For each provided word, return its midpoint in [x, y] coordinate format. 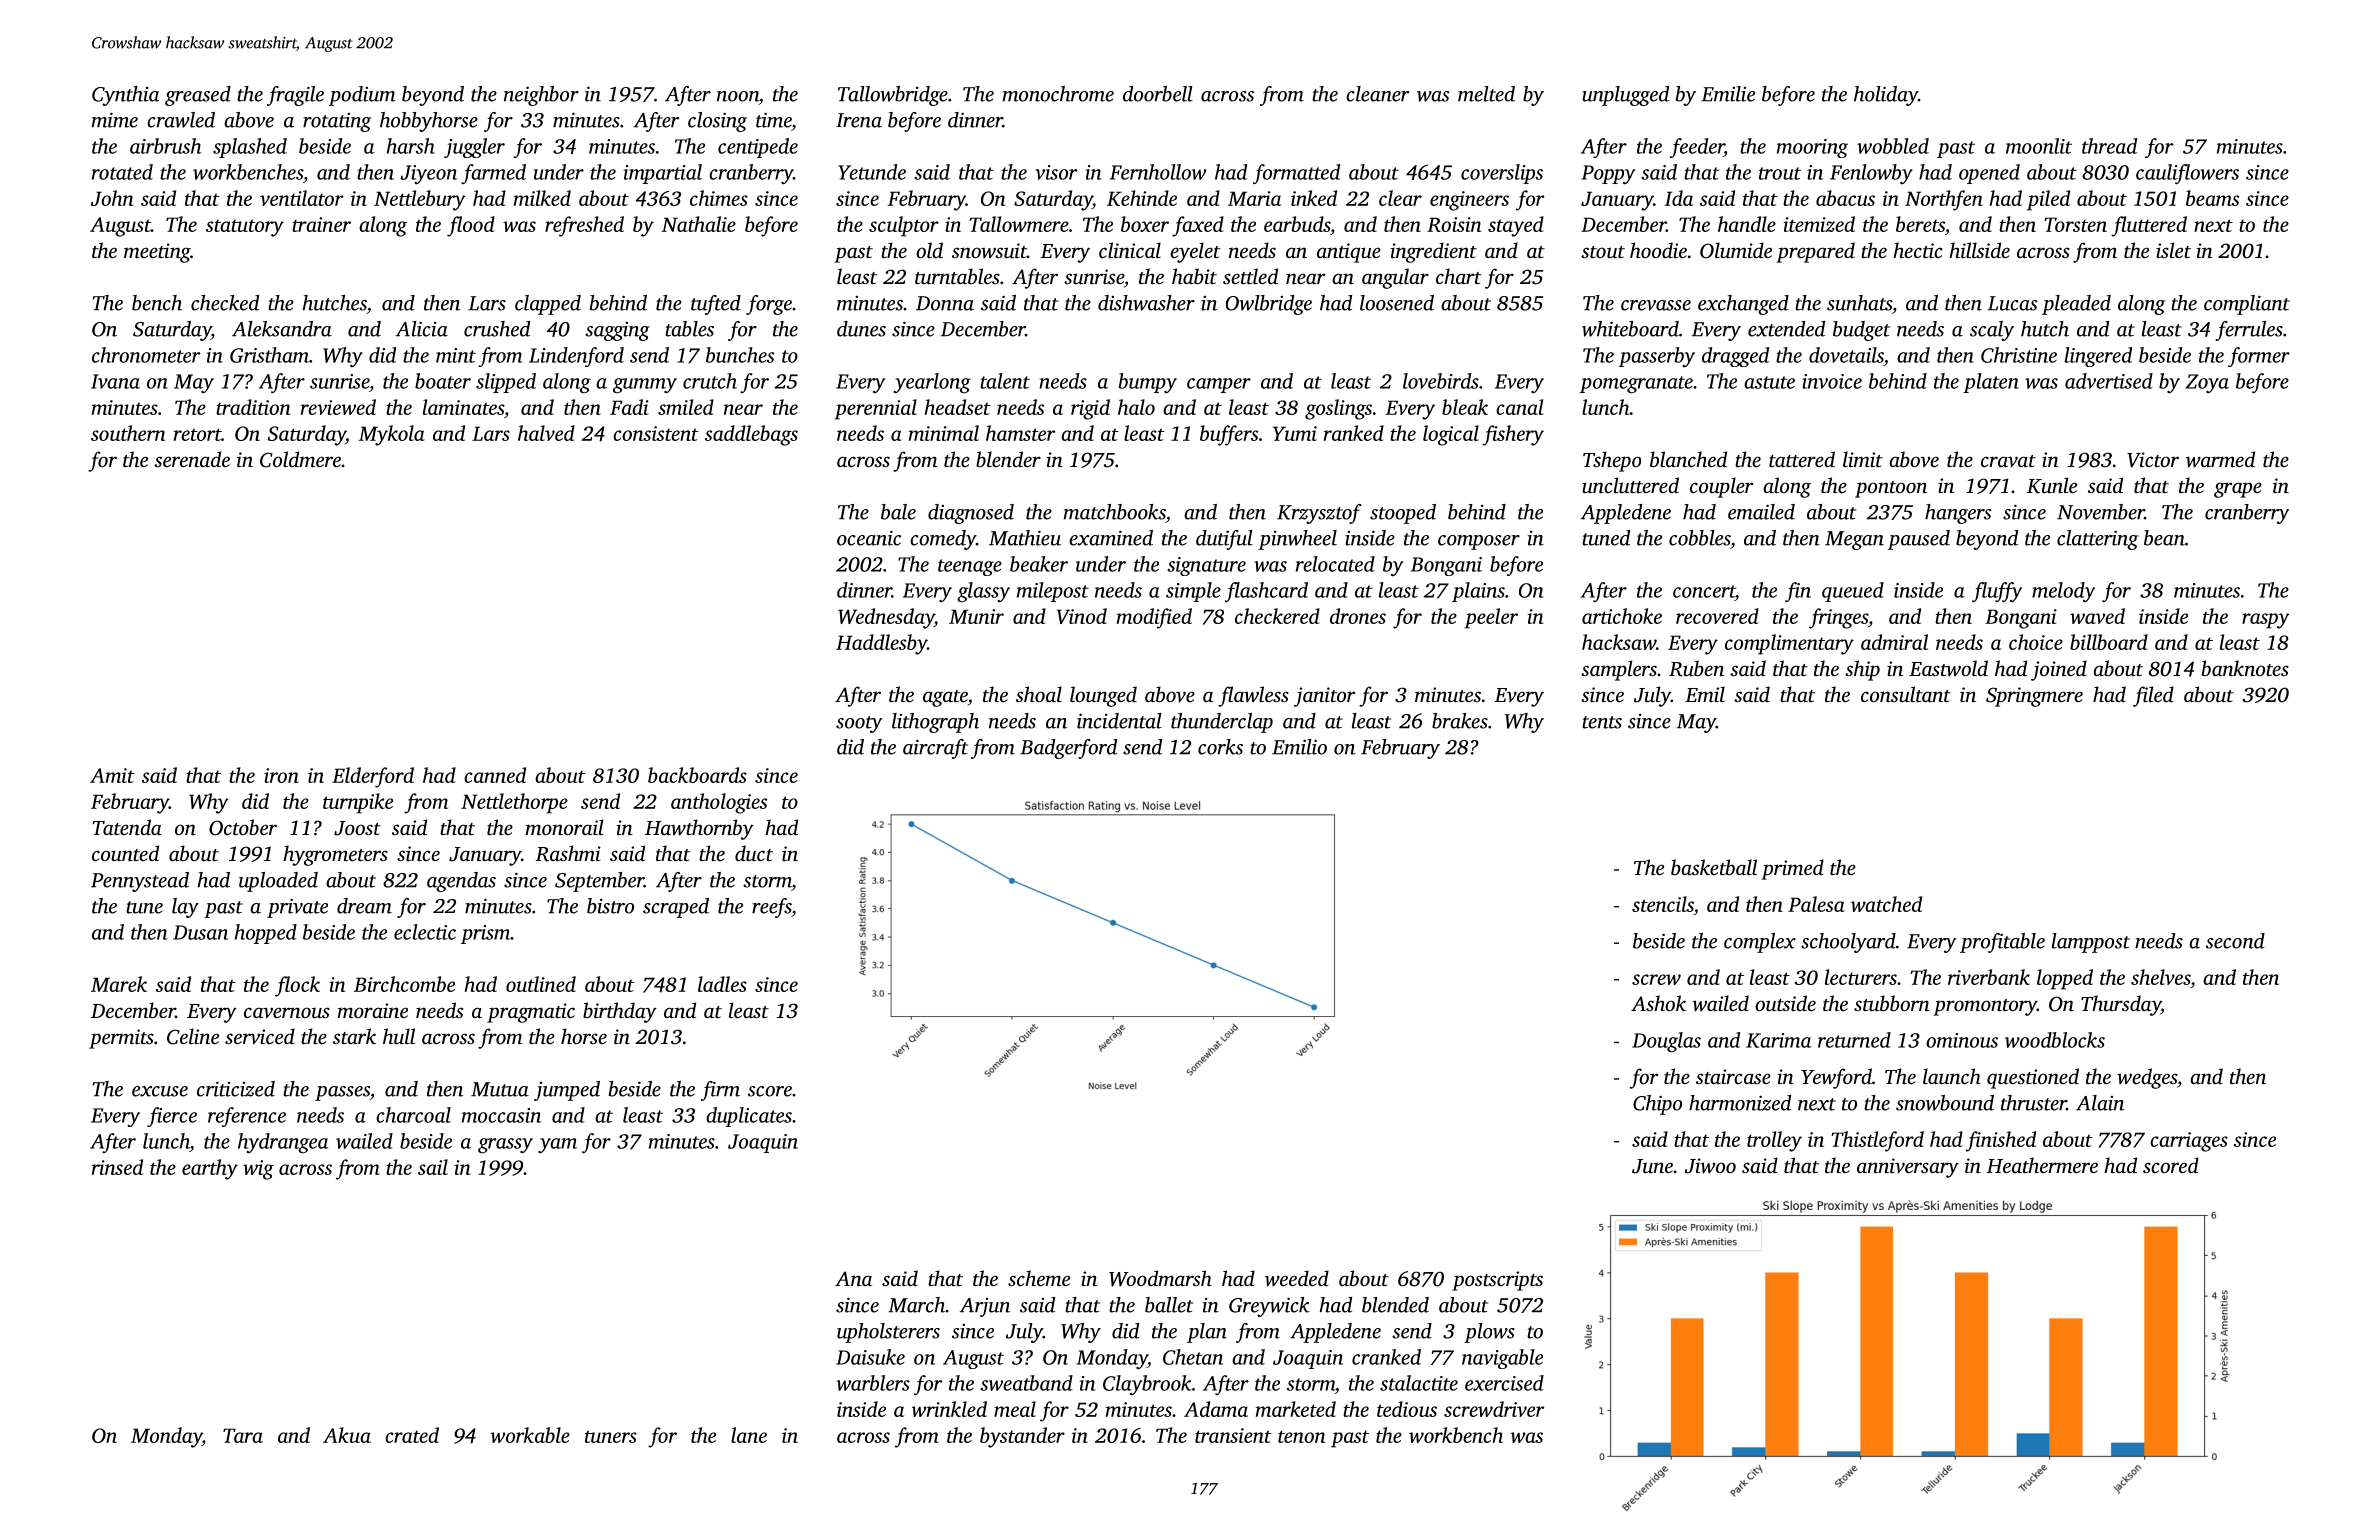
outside [1785, 1003]
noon [738, 96]
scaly [1992, 331]
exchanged [1743, 305]
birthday [620, 1012]
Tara [243, 1435]
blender [1008, 459]
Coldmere [300, 459]
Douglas [1666, 1042]
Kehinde [1142, 198]
